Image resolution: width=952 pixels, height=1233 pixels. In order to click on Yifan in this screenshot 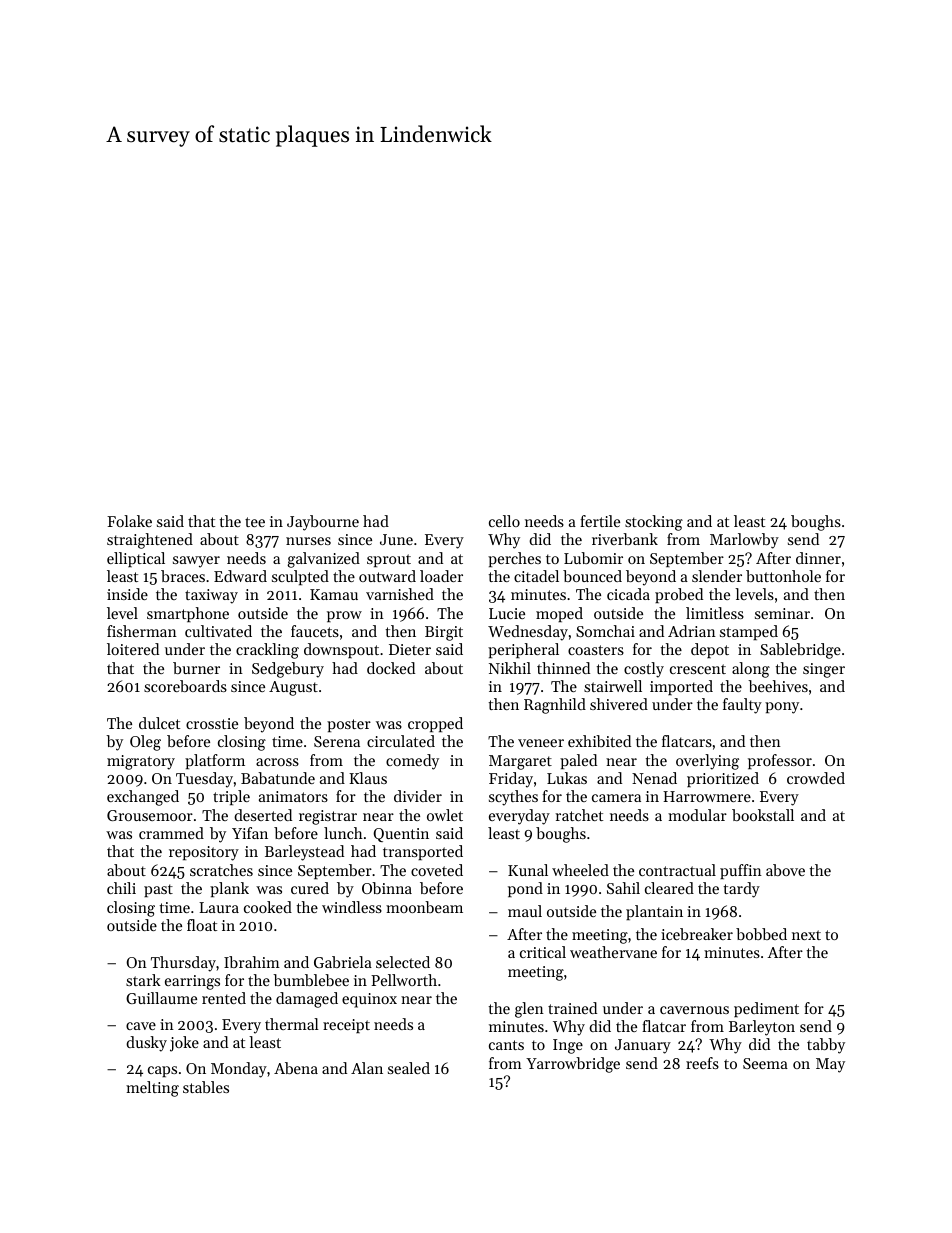, I will do `click(250, 833)`.
